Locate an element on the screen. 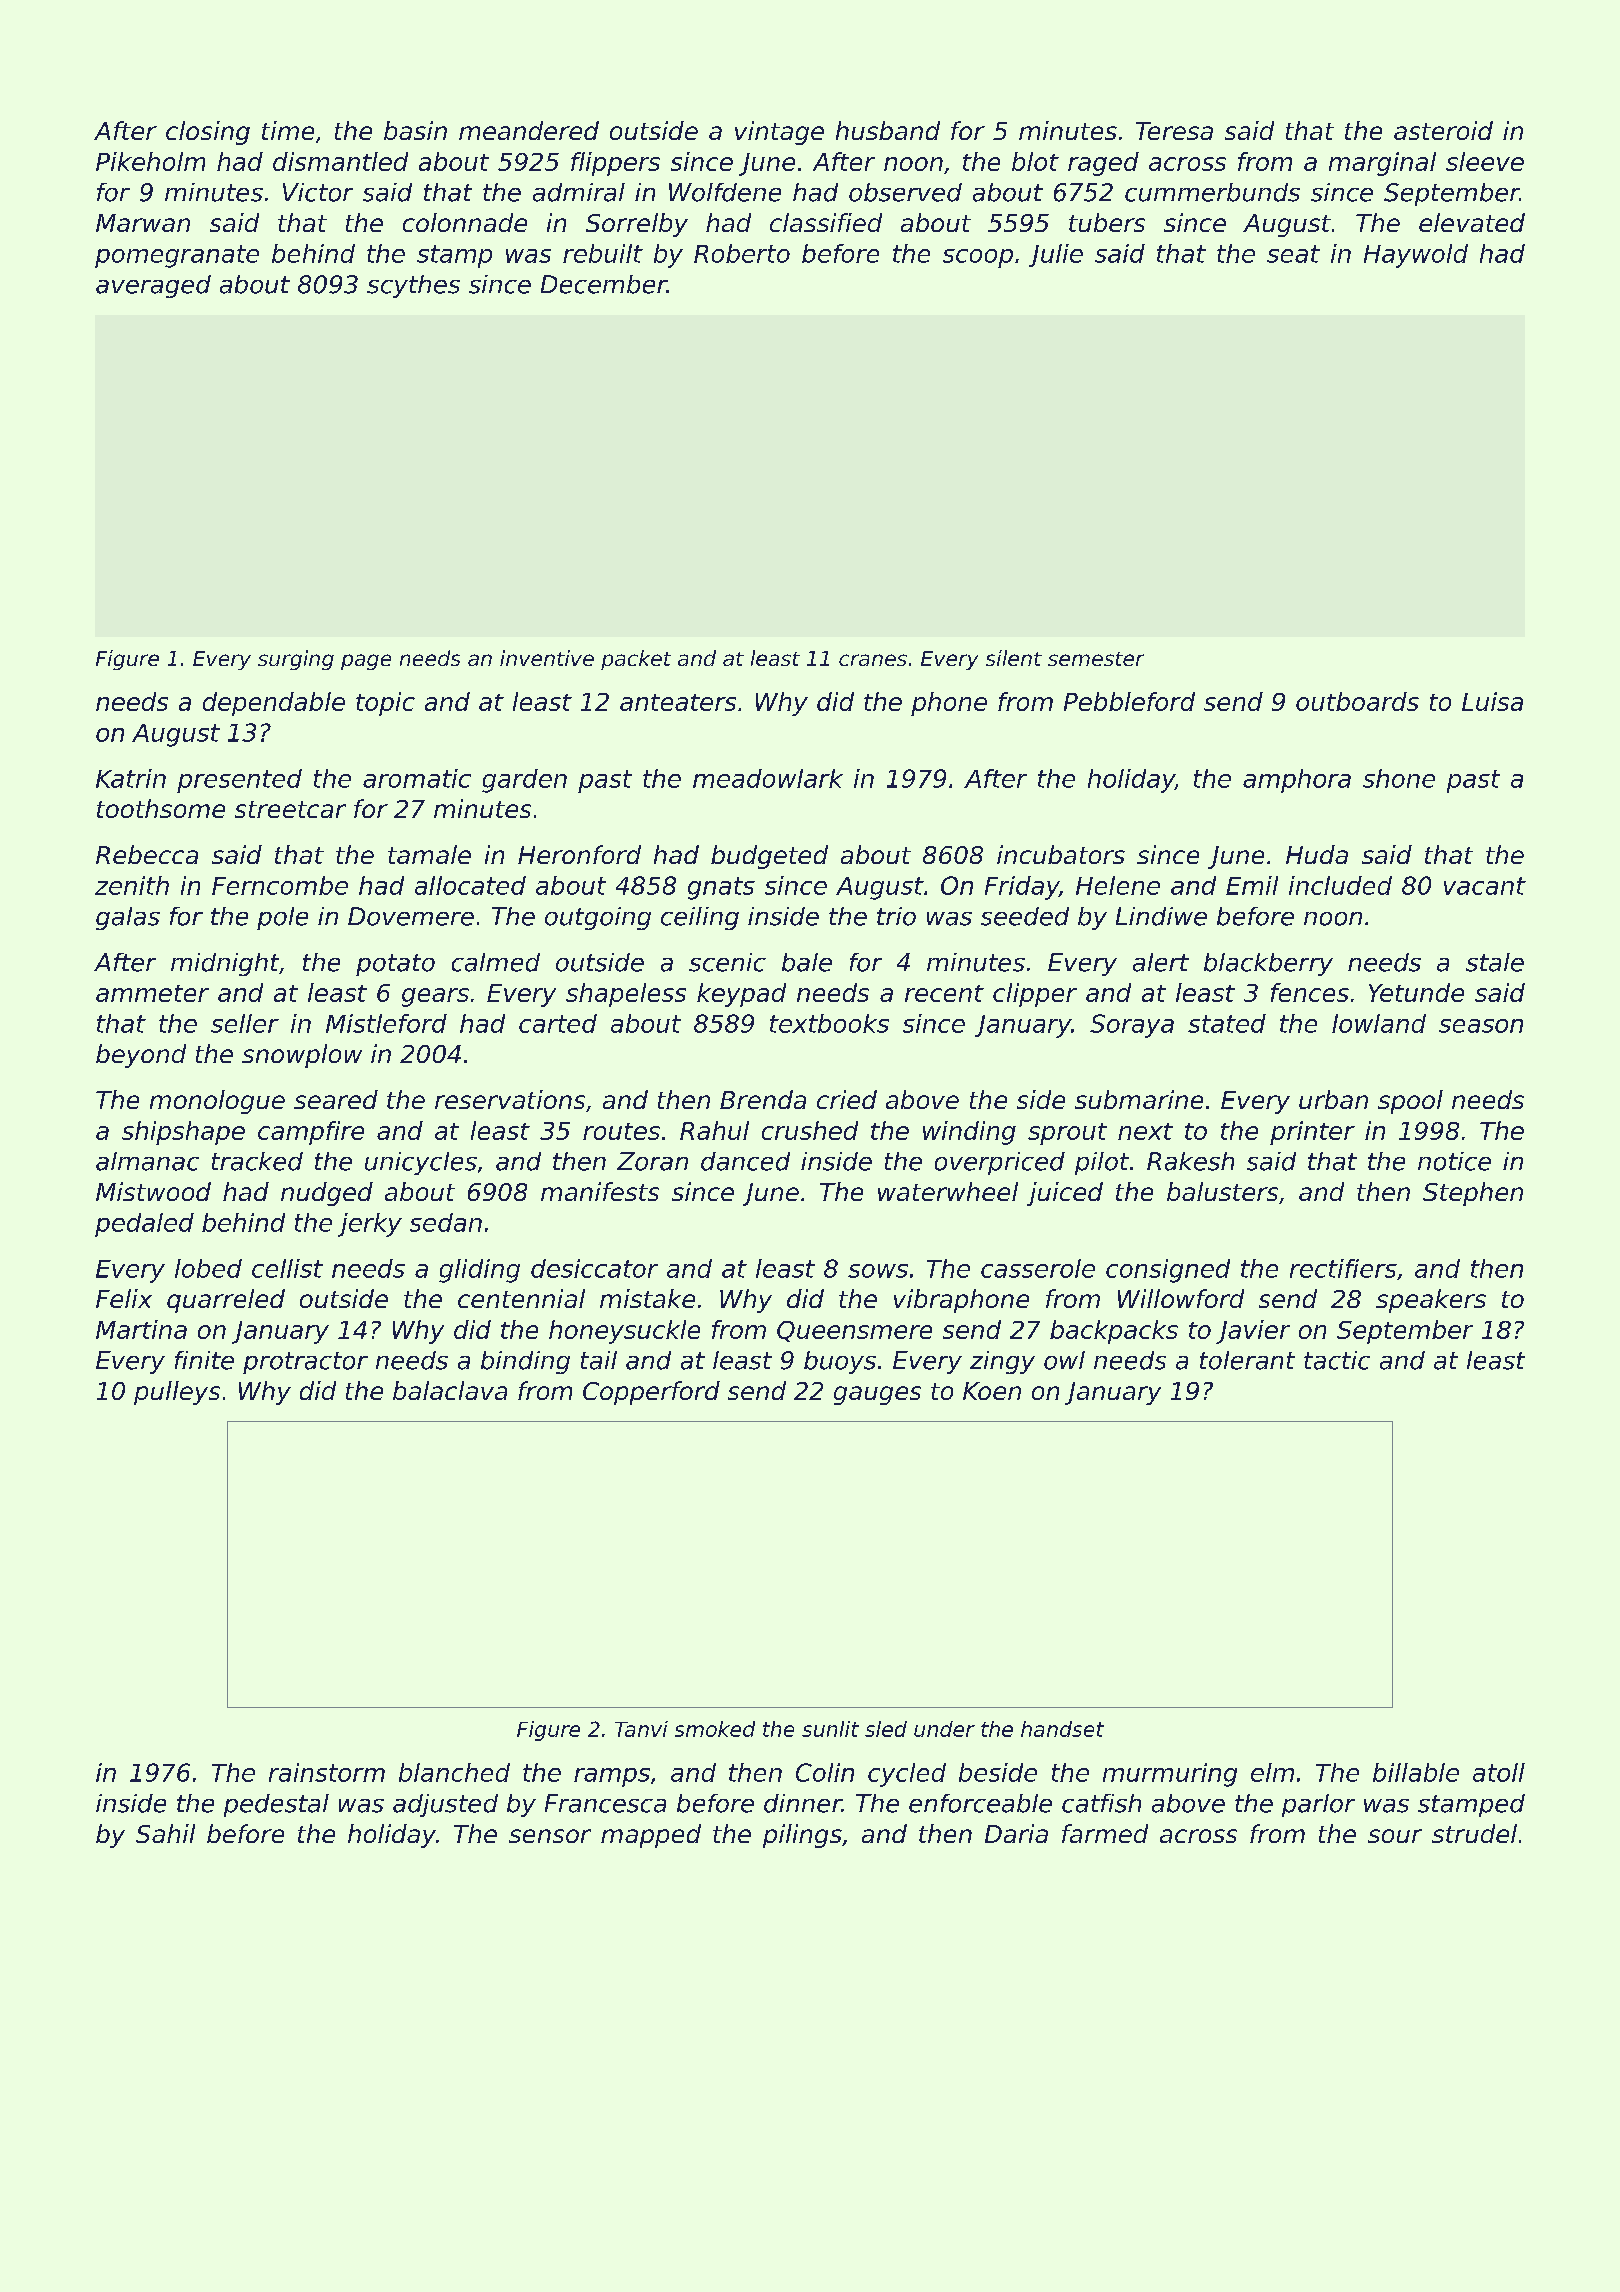 The image size is (1620, 2292). inventive is located at coordinates (547, 658).
